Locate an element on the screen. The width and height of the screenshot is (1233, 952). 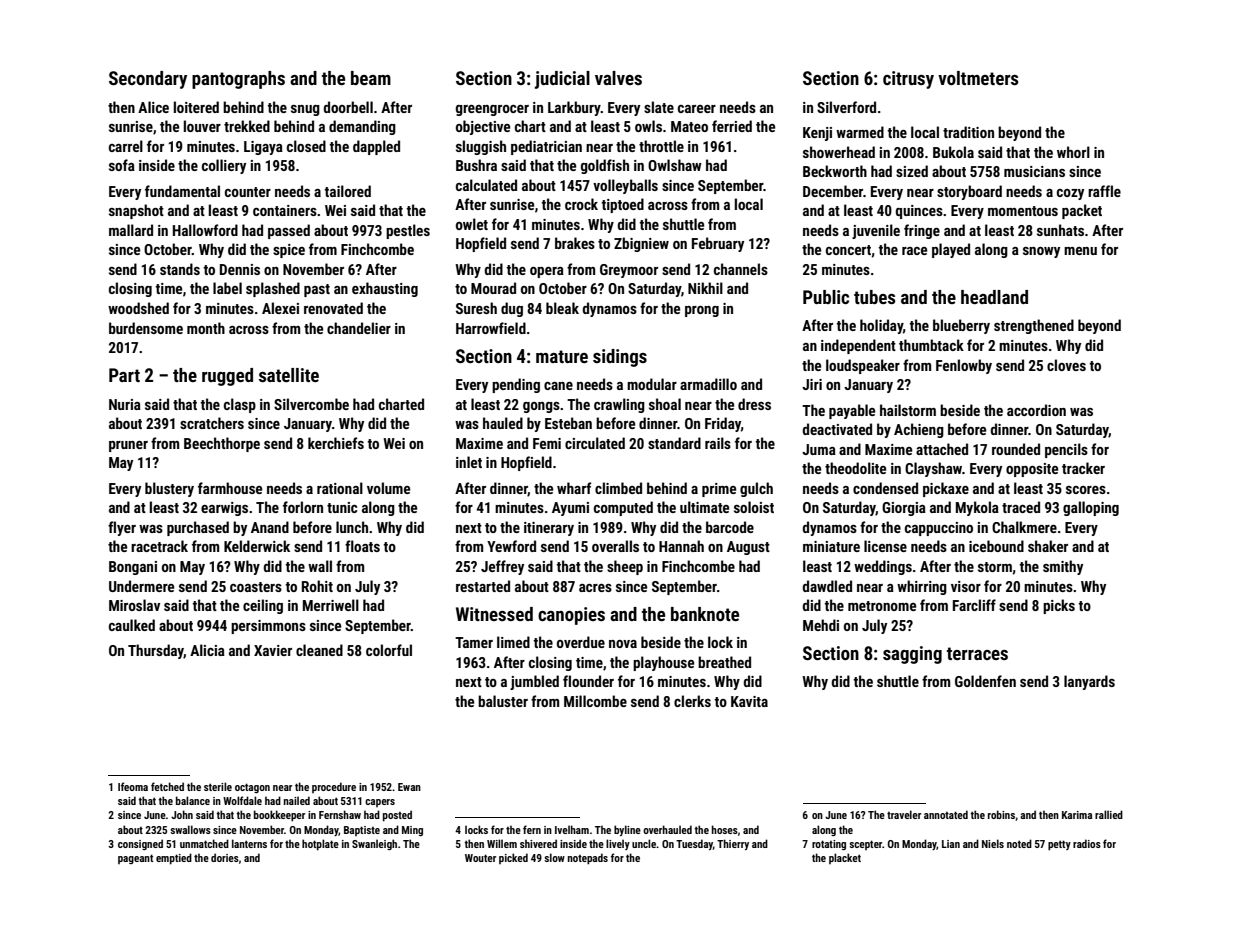
dories is located at coordinates (225, 857).
